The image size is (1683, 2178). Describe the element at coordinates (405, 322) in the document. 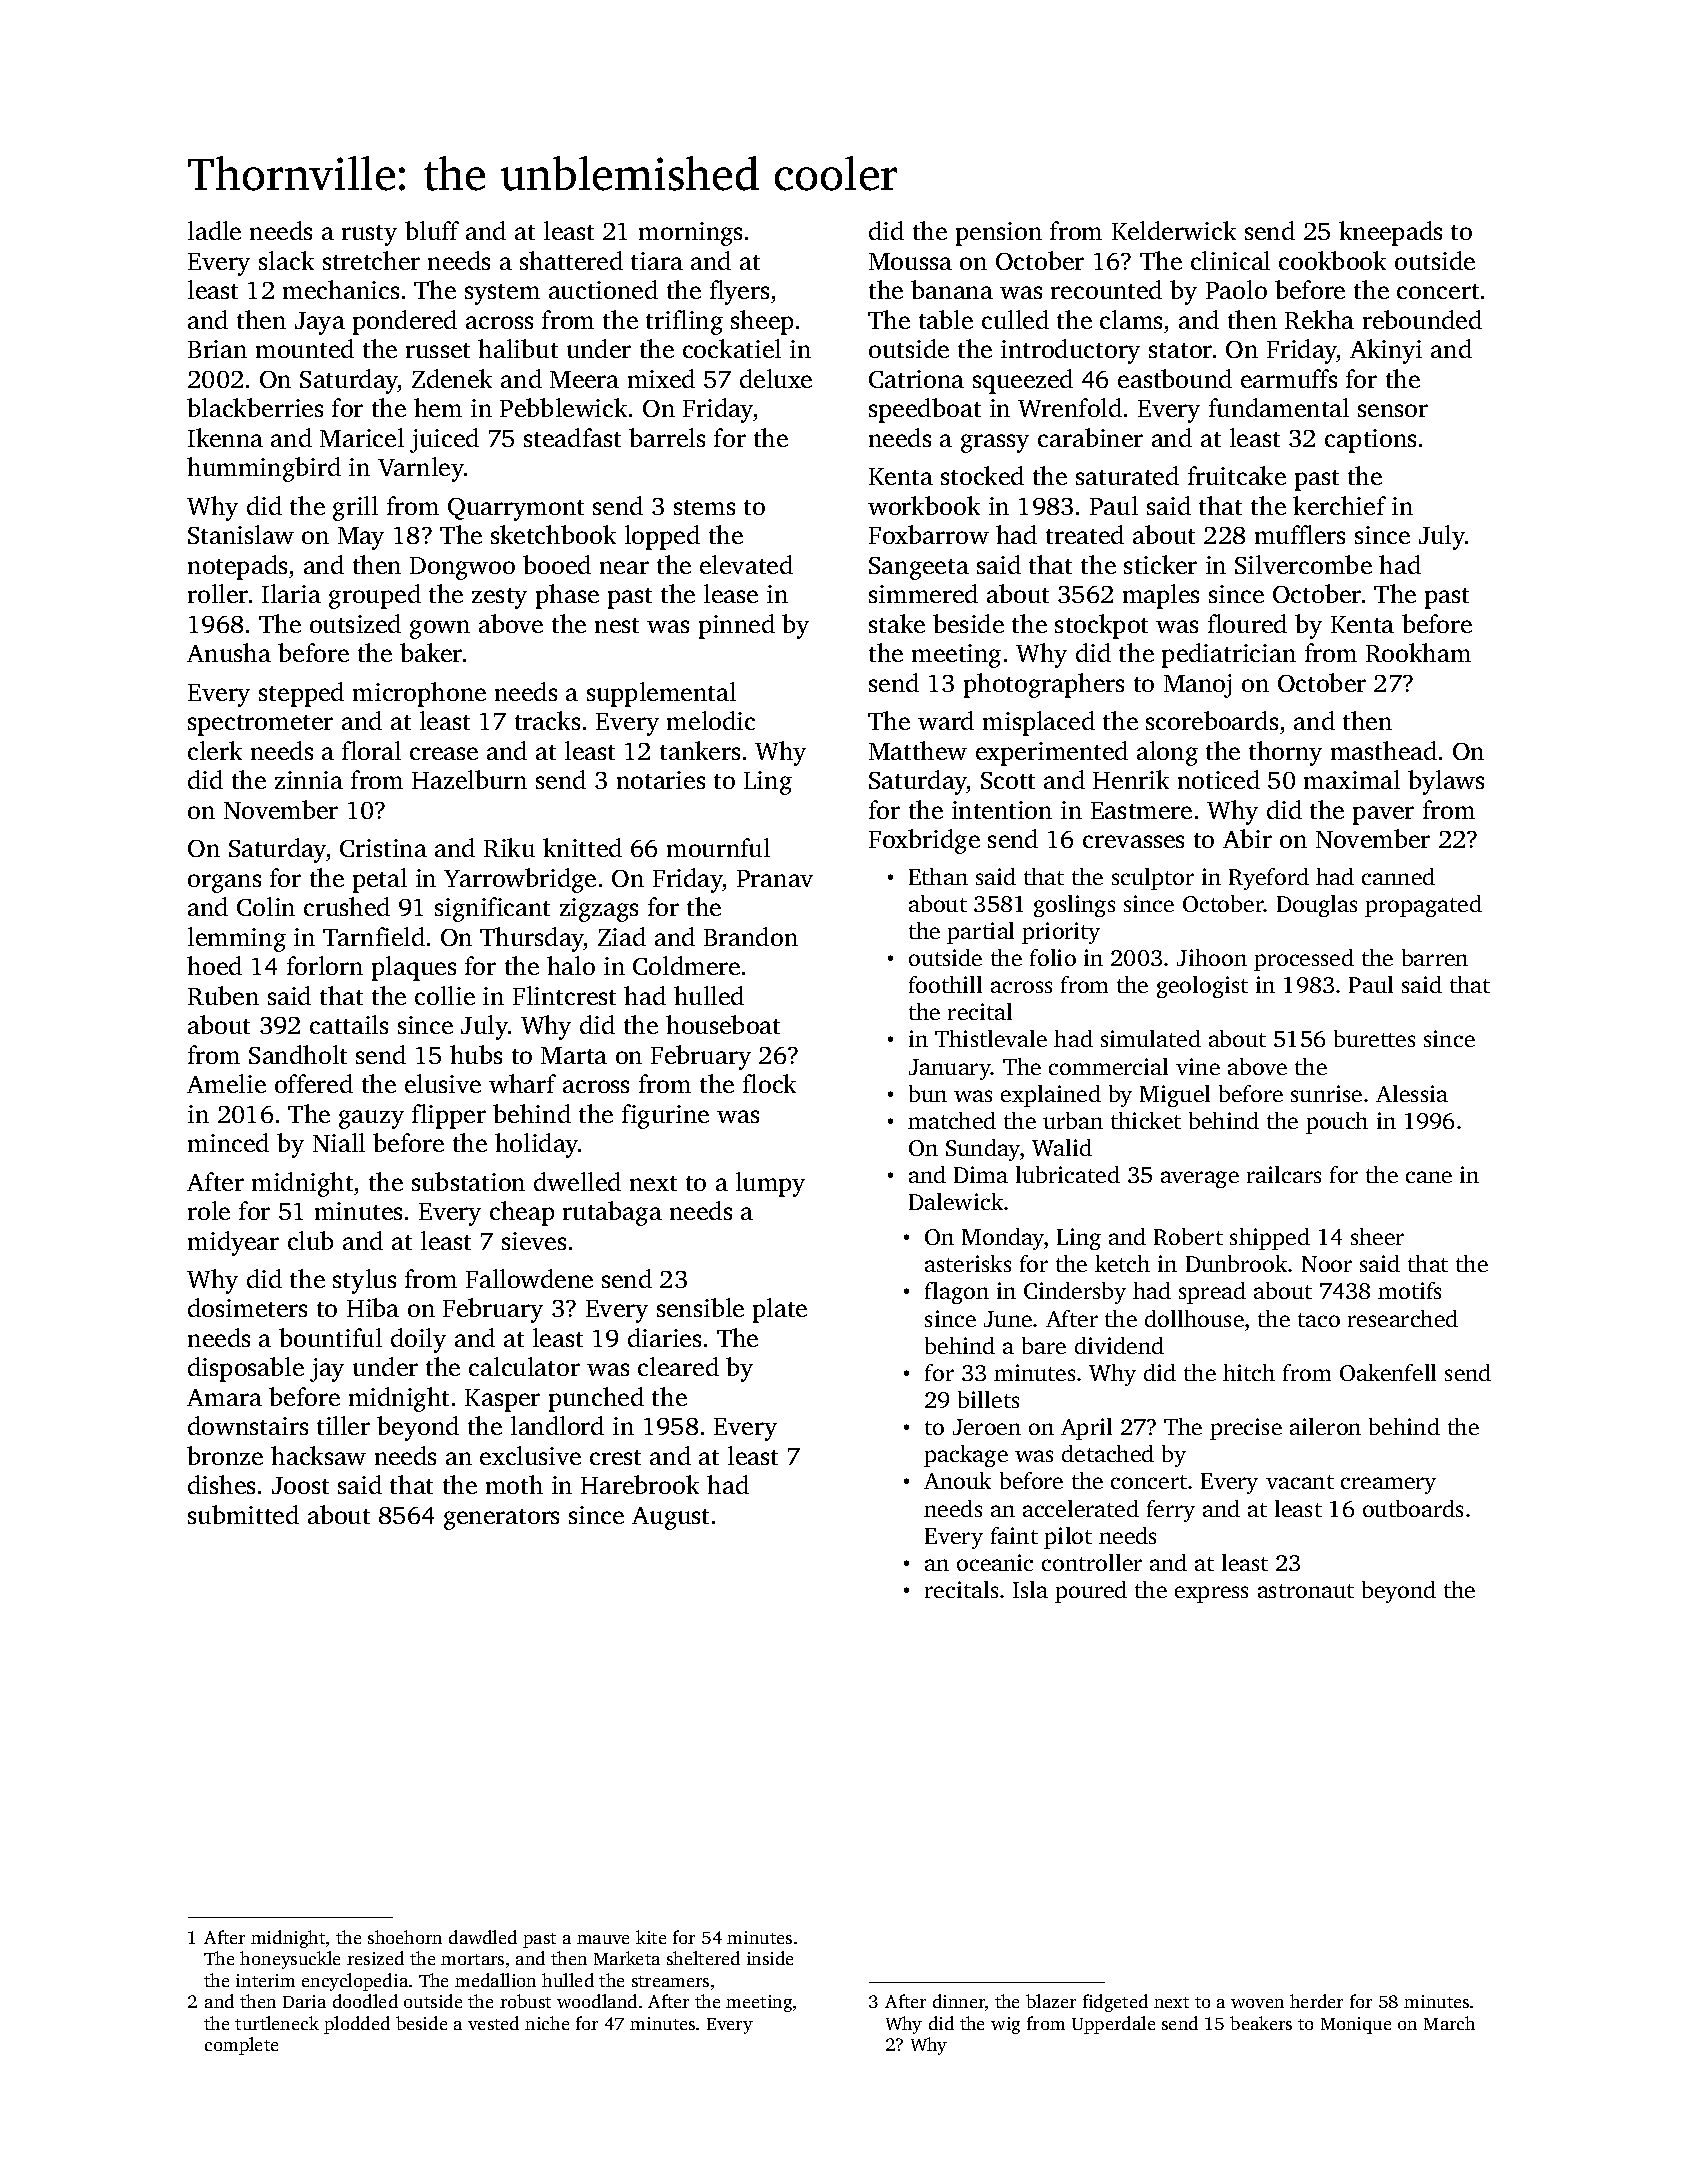

I see `pondered` at that location.
